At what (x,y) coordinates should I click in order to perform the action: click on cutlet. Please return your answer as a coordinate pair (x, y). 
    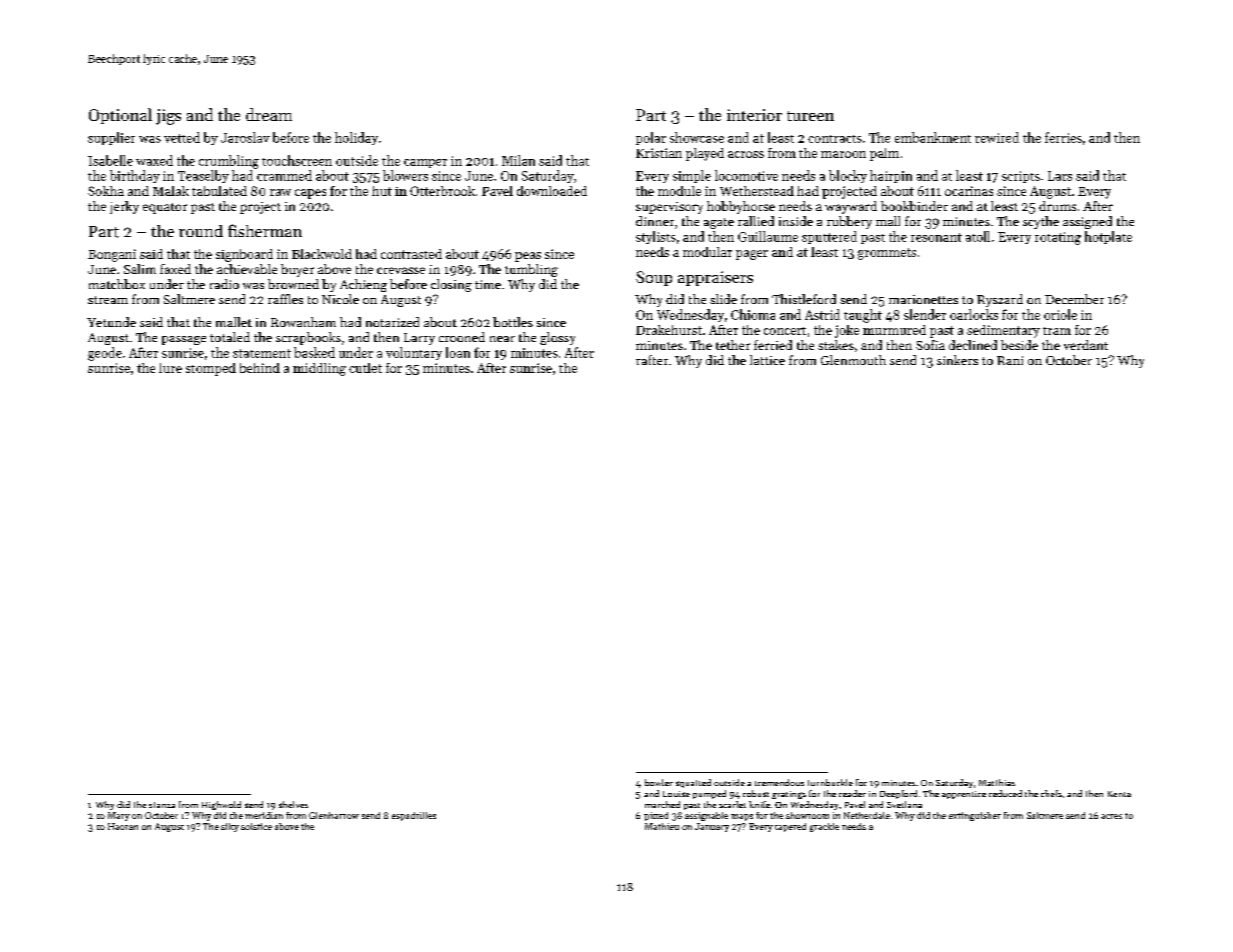
    Looking at the image, I should click on (365, 368).
